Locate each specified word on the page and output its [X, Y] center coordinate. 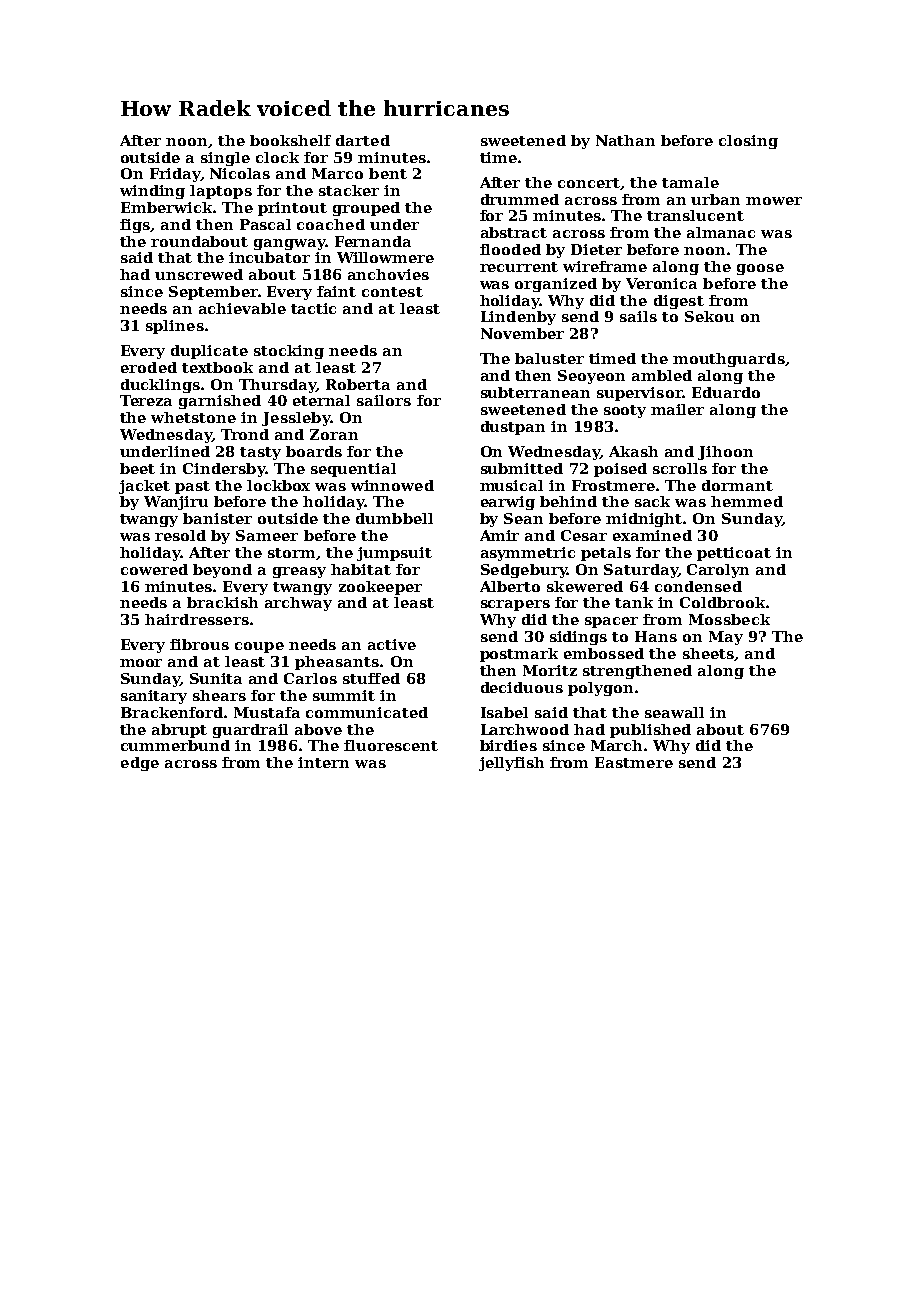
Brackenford [172, 712]
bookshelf [290, 140]
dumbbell [394, 518]
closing [748, 142]
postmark [519, 655]
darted [363, 140]
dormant [737, 485]
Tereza [146, 400]
